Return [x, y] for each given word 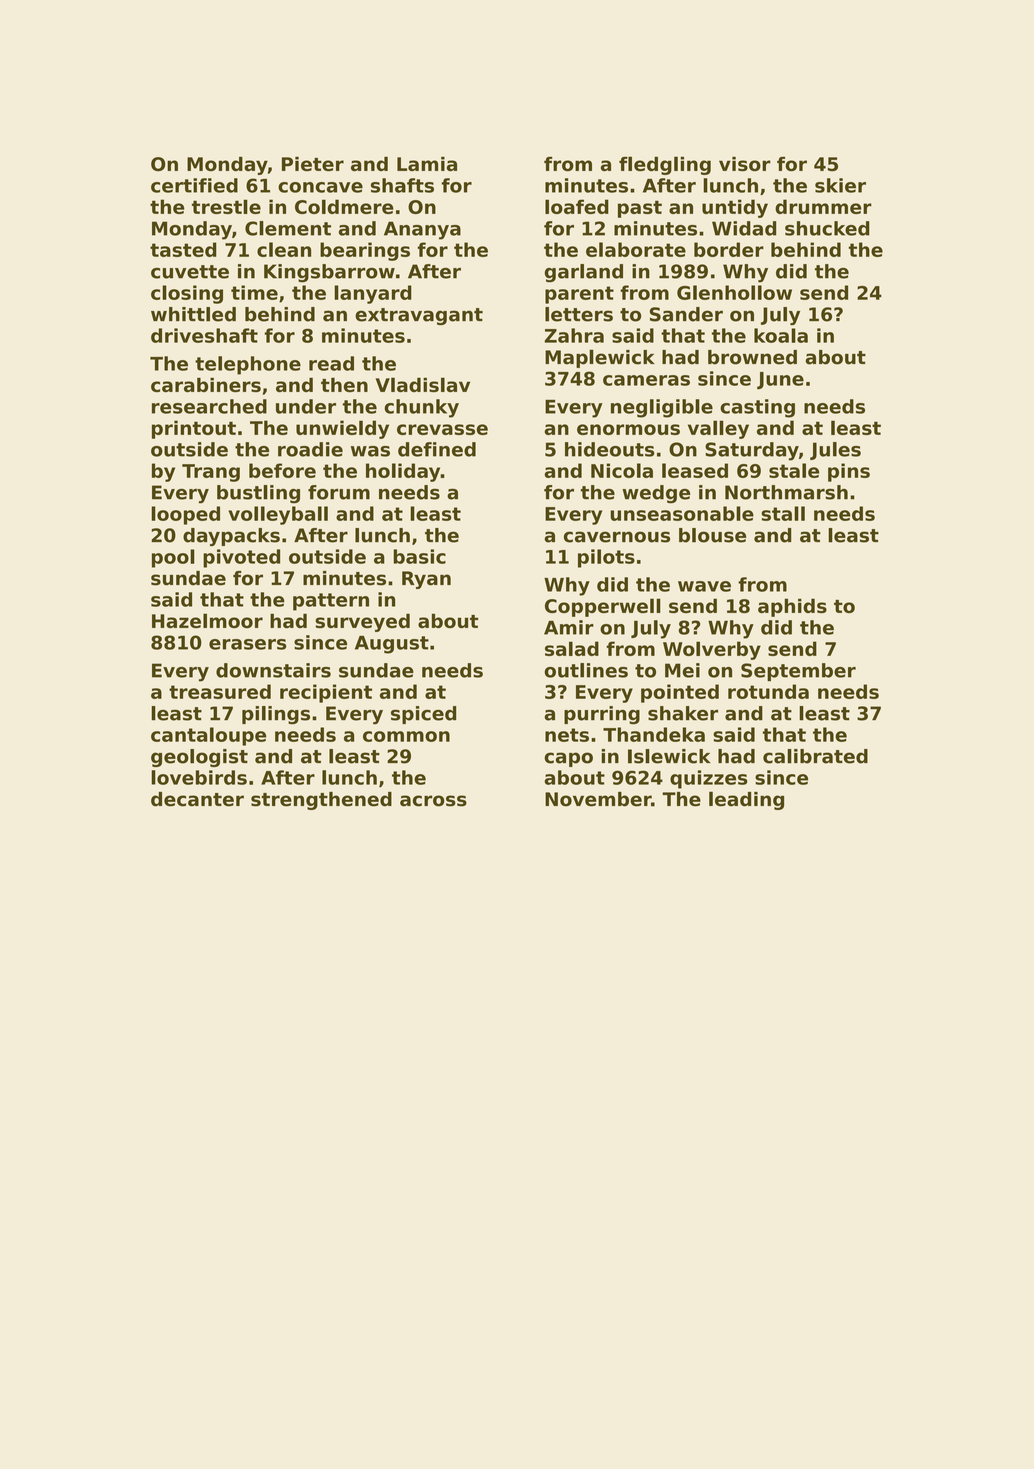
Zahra [574, 335]
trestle [226, 206]
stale [794, 470]
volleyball [278, 515]
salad [572, 648]
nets [567, 735]
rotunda [768, 691]
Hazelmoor [207, 620]
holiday [403, 472]
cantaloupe [208, 736]
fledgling [665, 165]
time [254, 292]
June [780, 381]
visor [745, 164]
